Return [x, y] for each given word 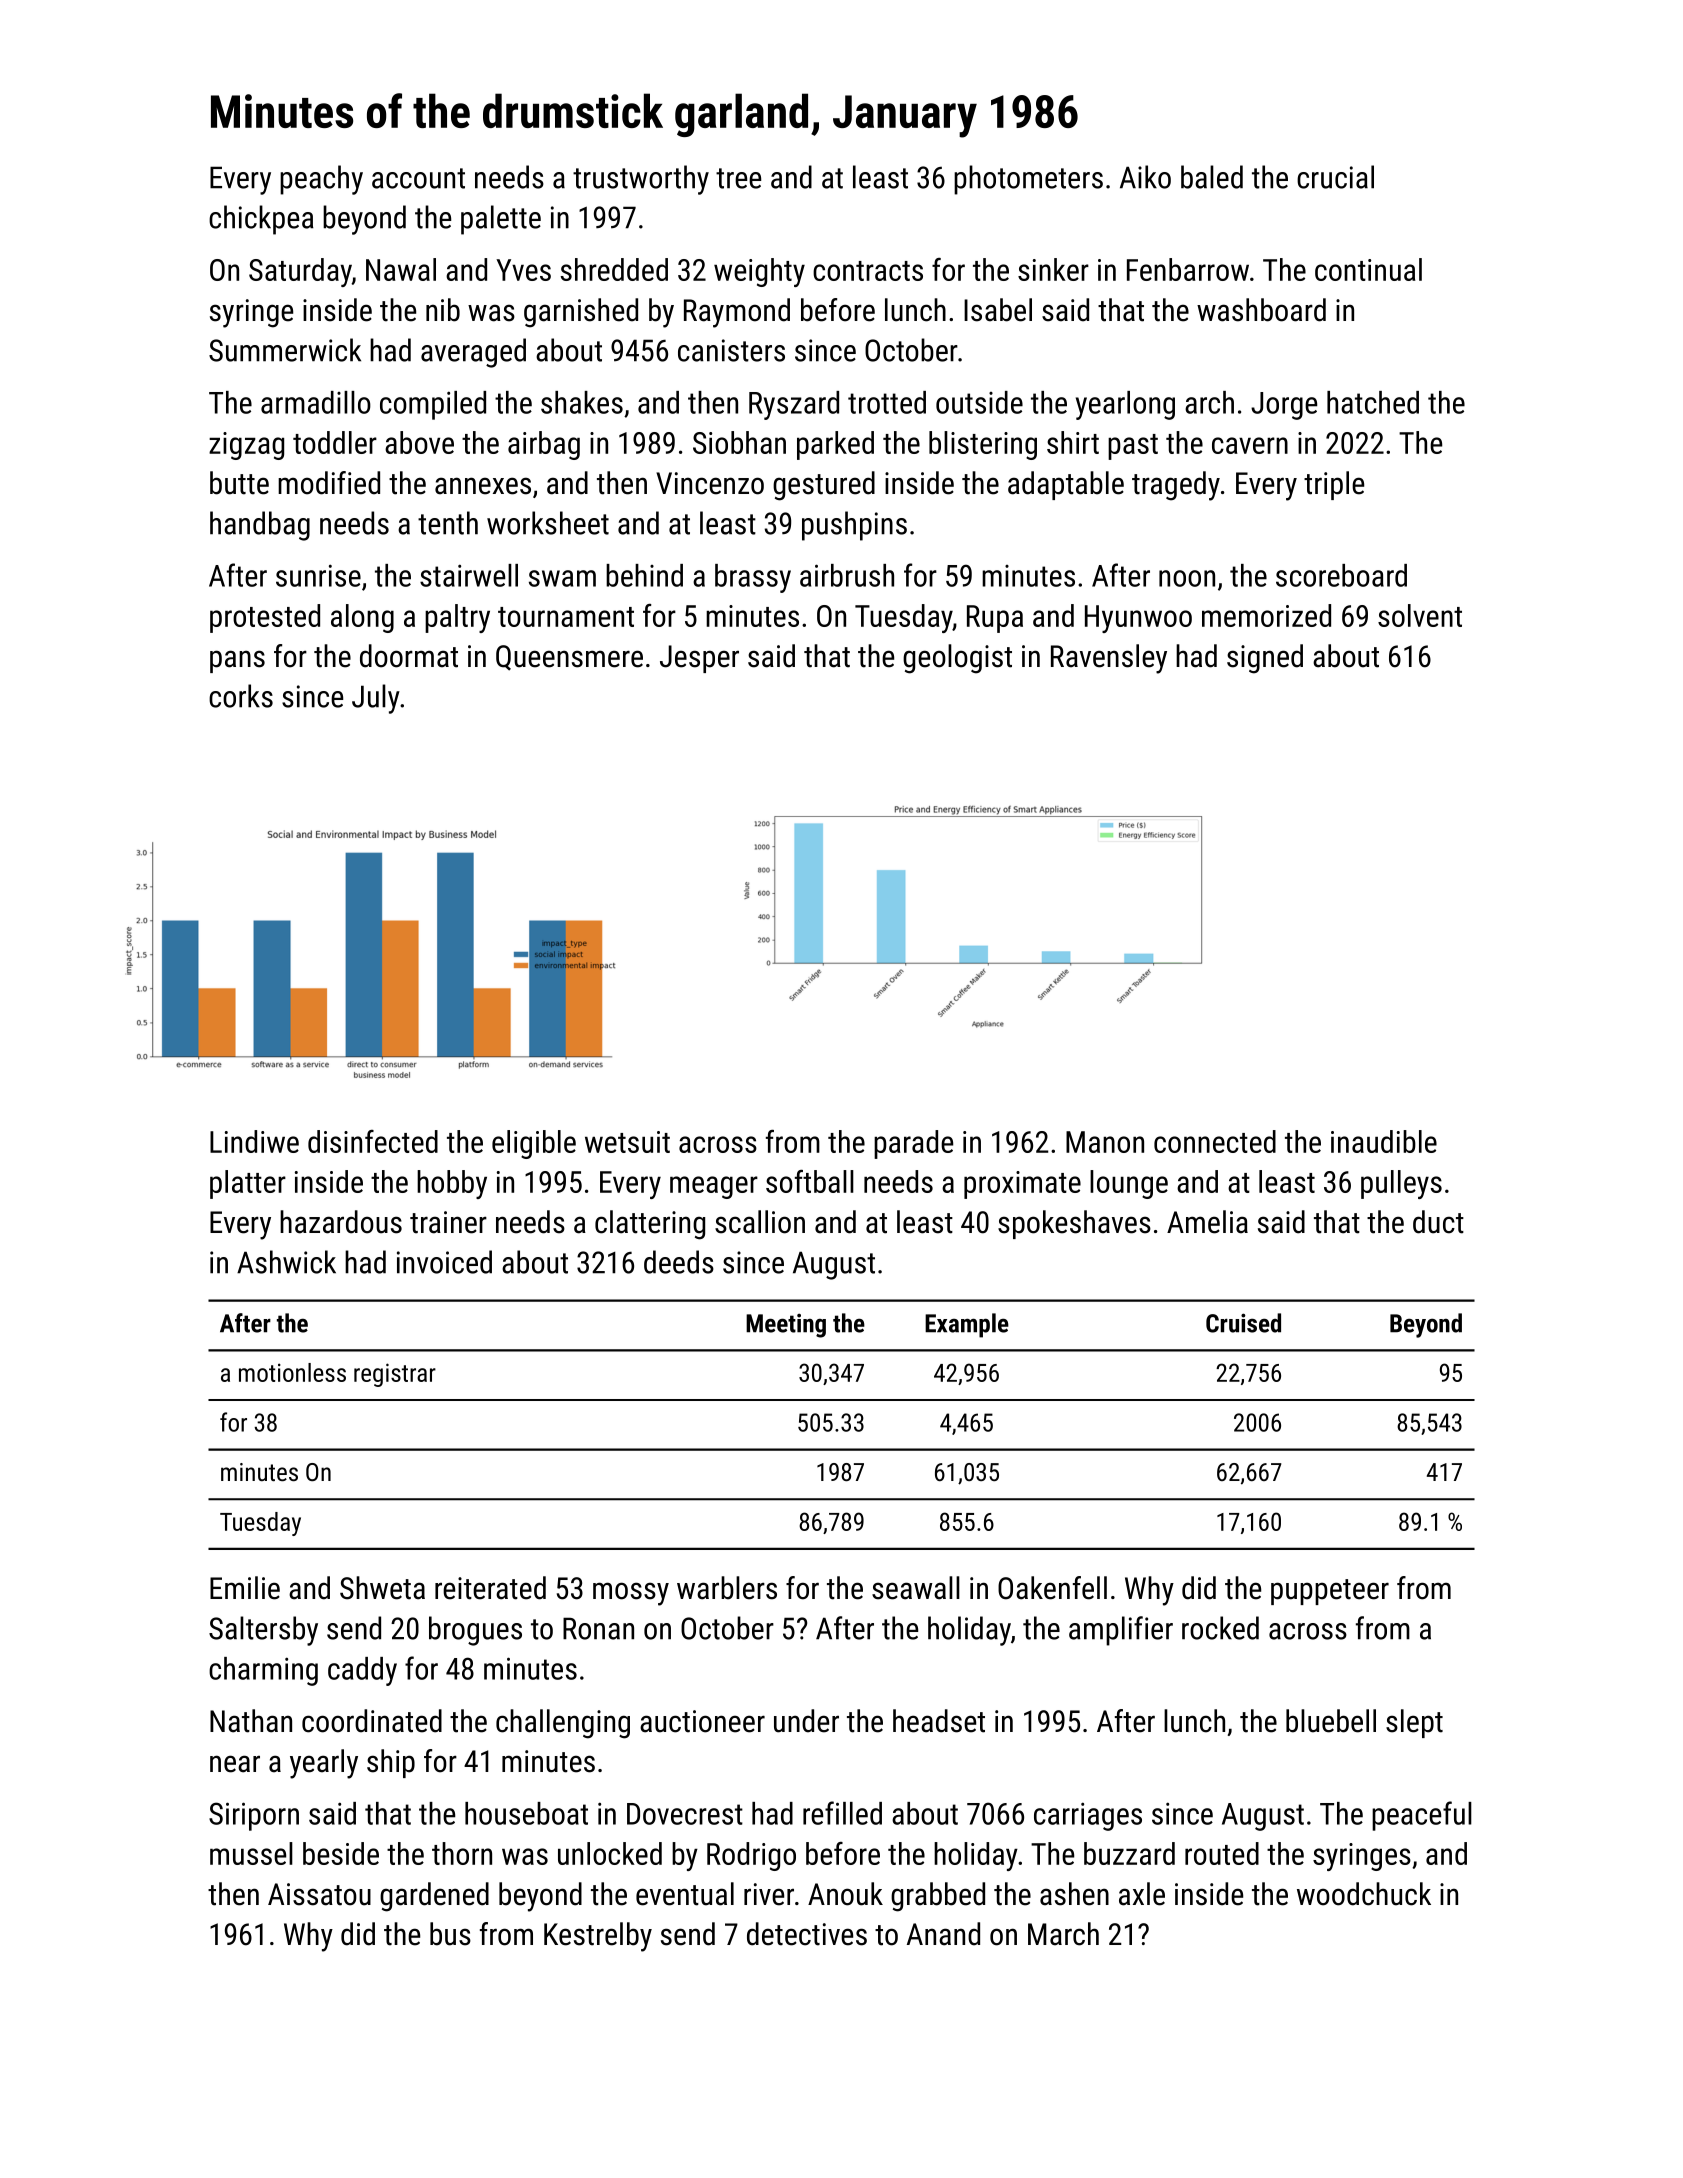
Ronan [598, 1628]
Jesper [699, 659]
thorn [462, 1853]
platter [248, 1184]
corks [241, 696]
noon [1187, 578]
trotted [887, 402]
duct [1438, 1222]
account [418, 178]
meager [714, 1187]
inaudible [1384, 1141]
